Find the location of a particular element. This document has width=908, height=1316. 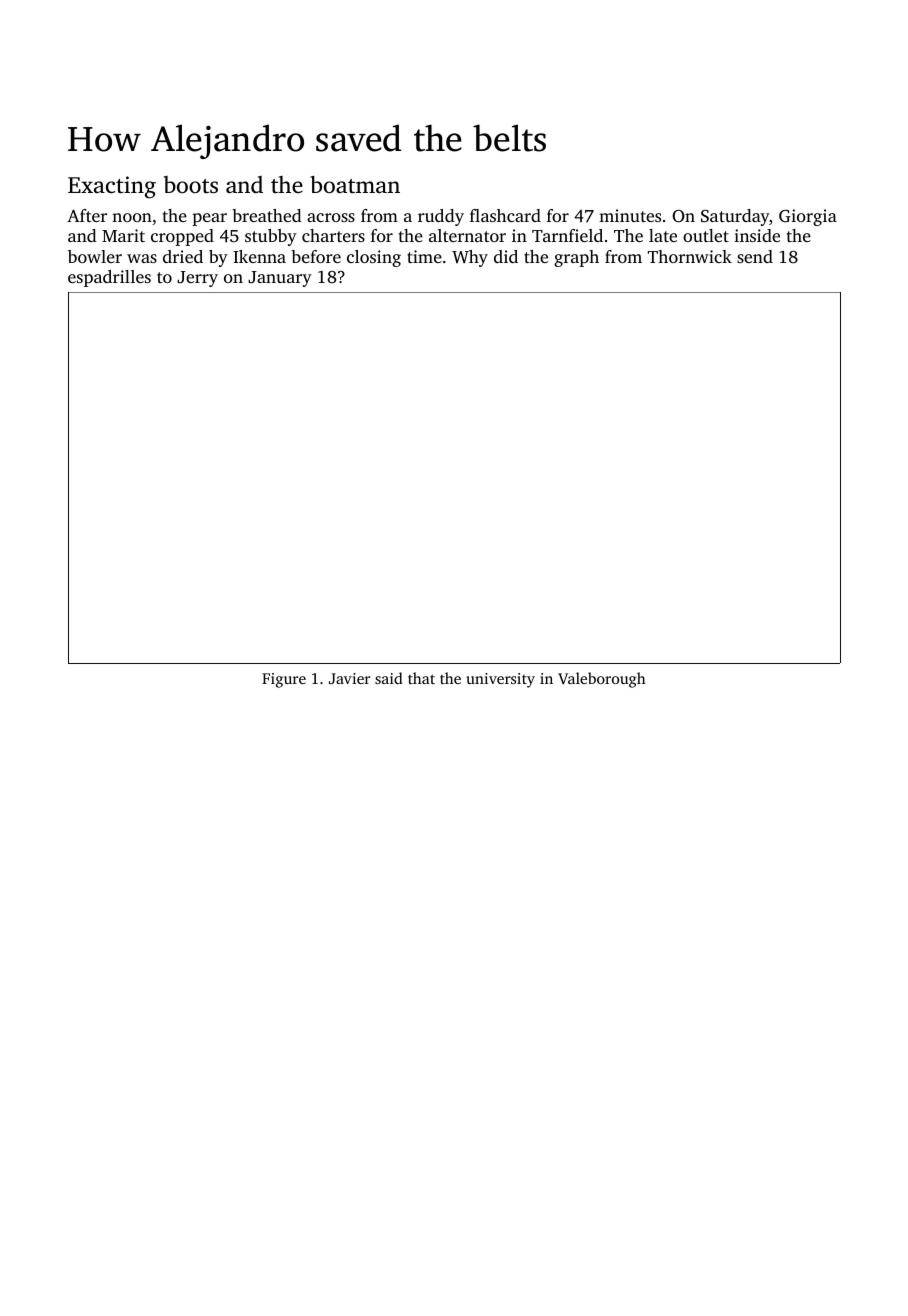

boots is located at coordinates (191, 185).
